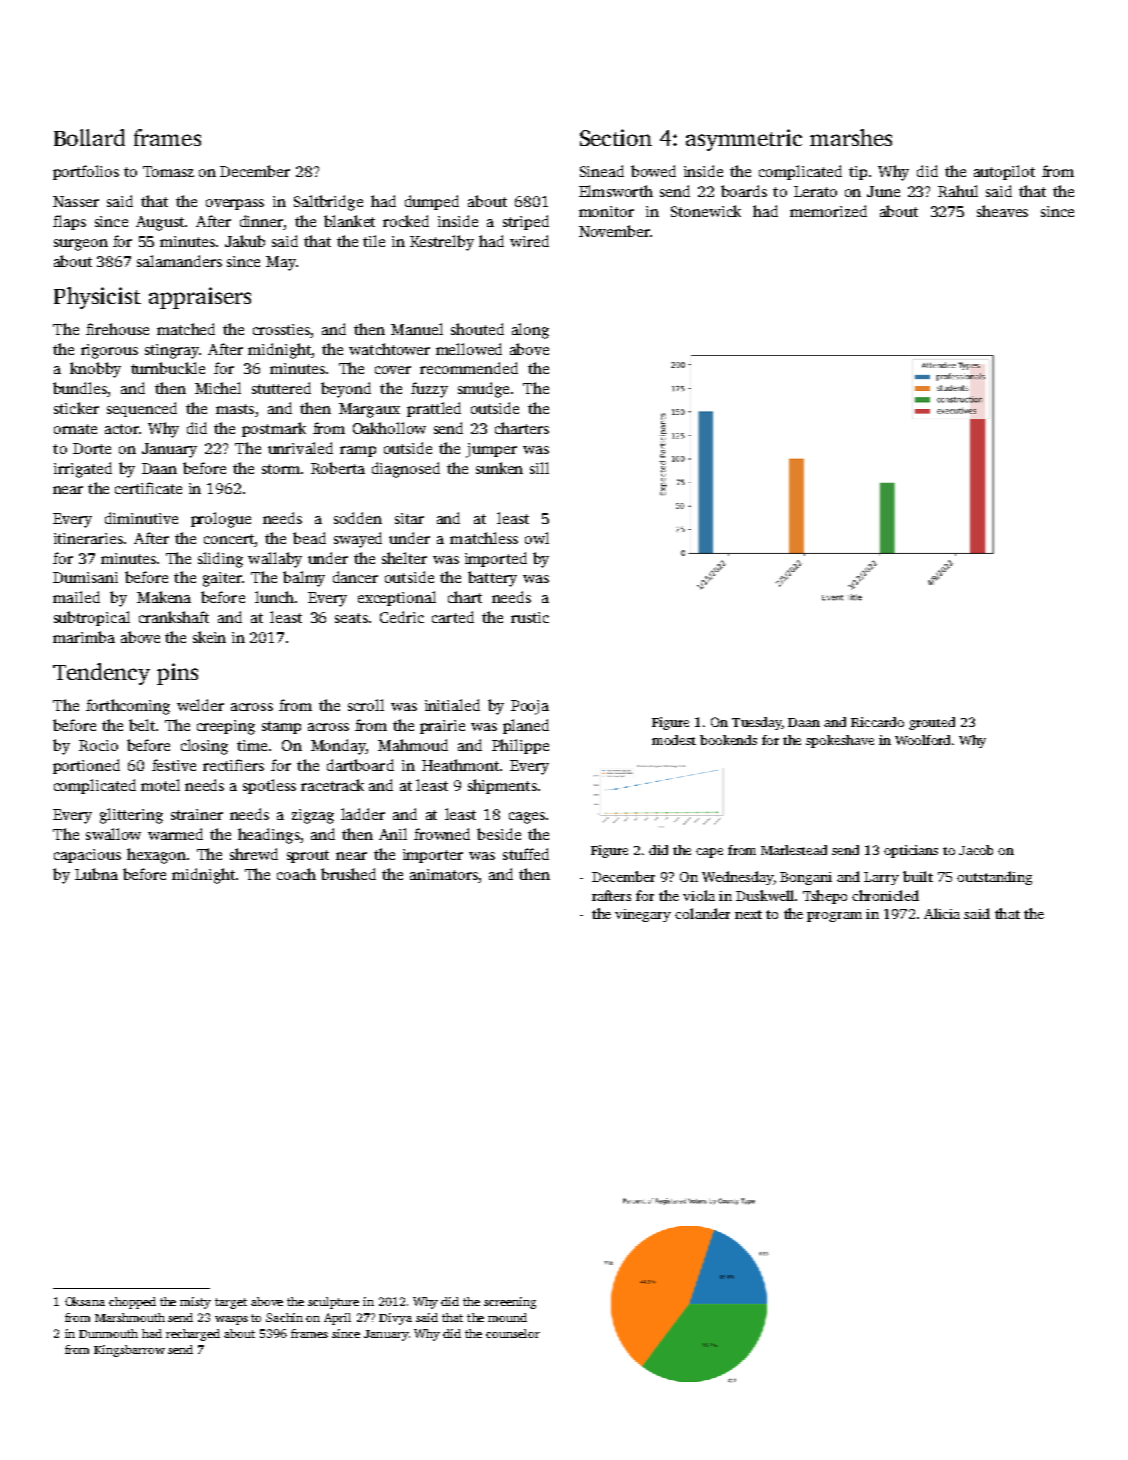 The height and width of the screenshot is (1460, 1128). I want to click on Jakub, so click(245, 241).
